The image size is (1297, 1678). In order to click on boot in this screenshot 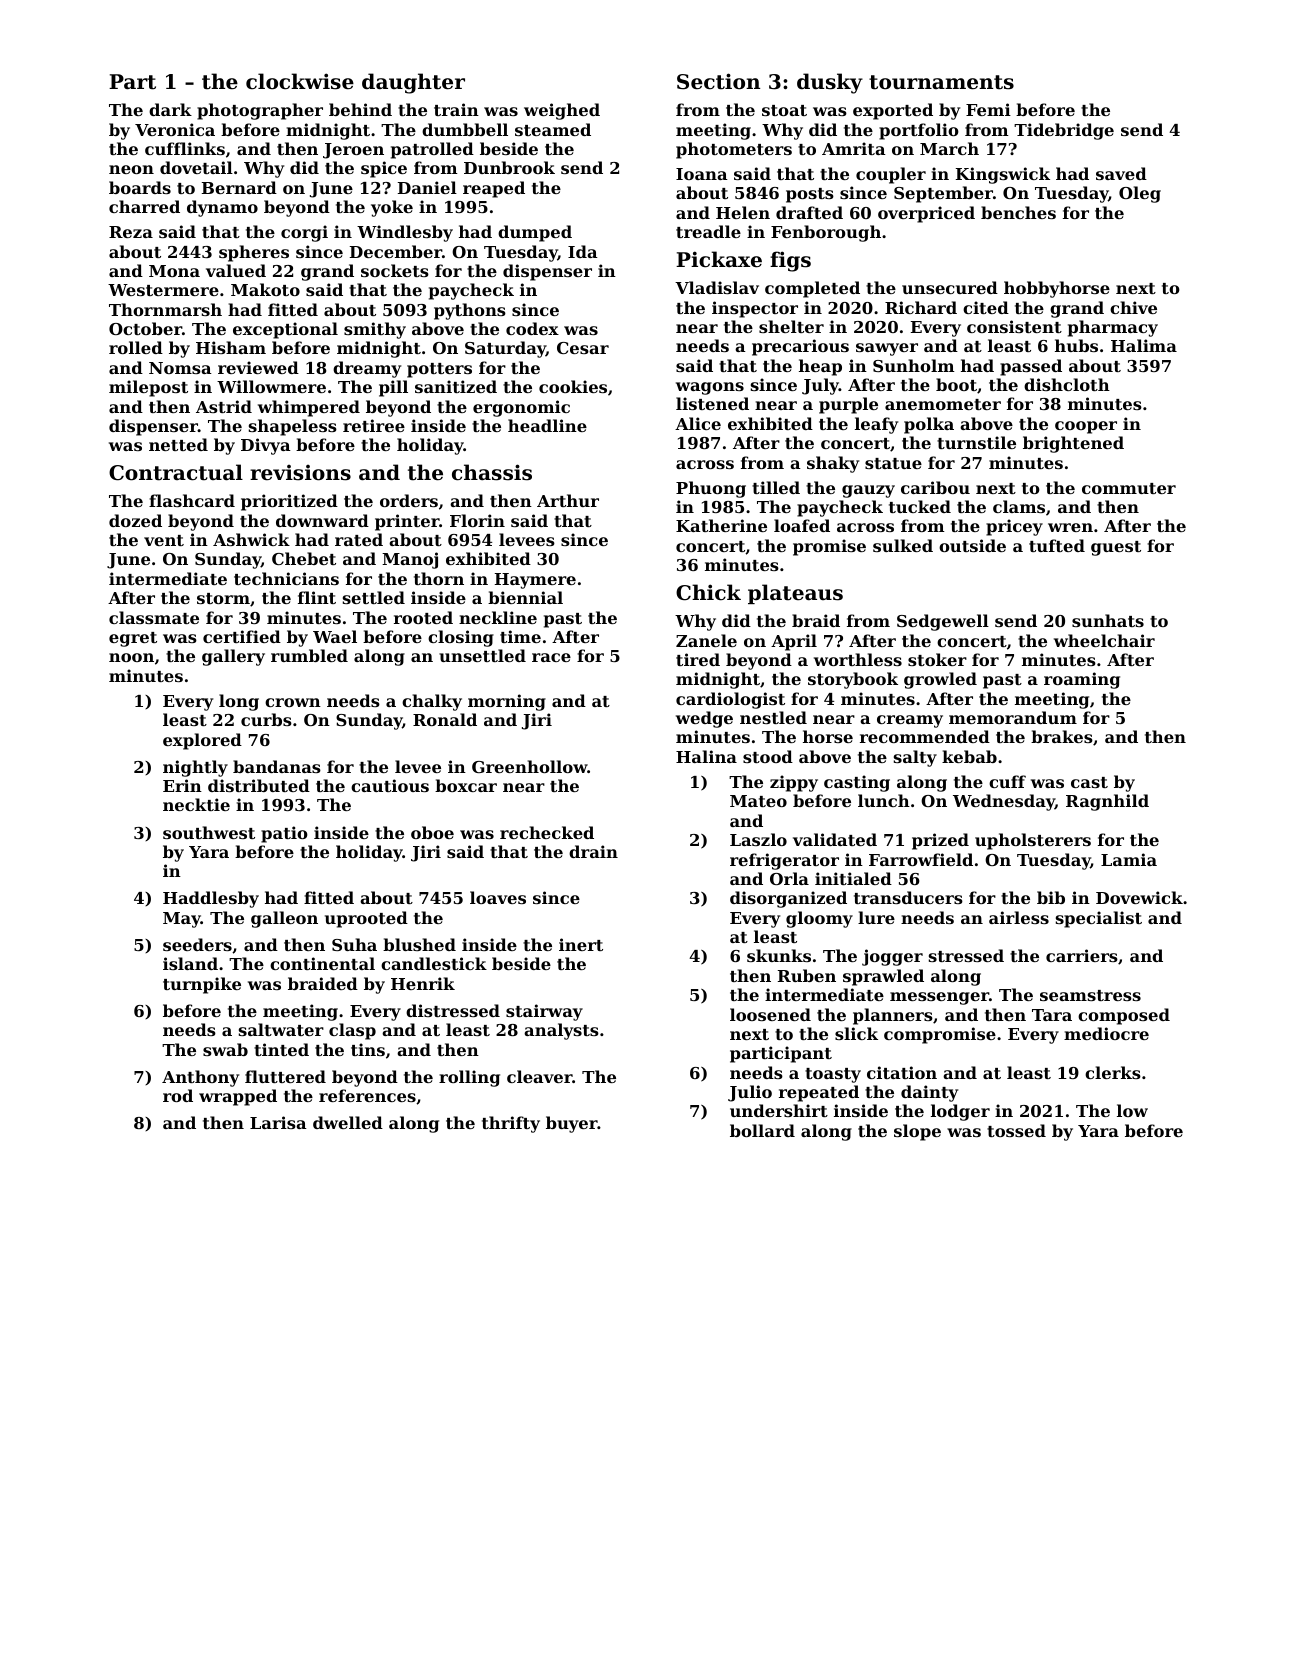, I will do `click(956, 384)`.
